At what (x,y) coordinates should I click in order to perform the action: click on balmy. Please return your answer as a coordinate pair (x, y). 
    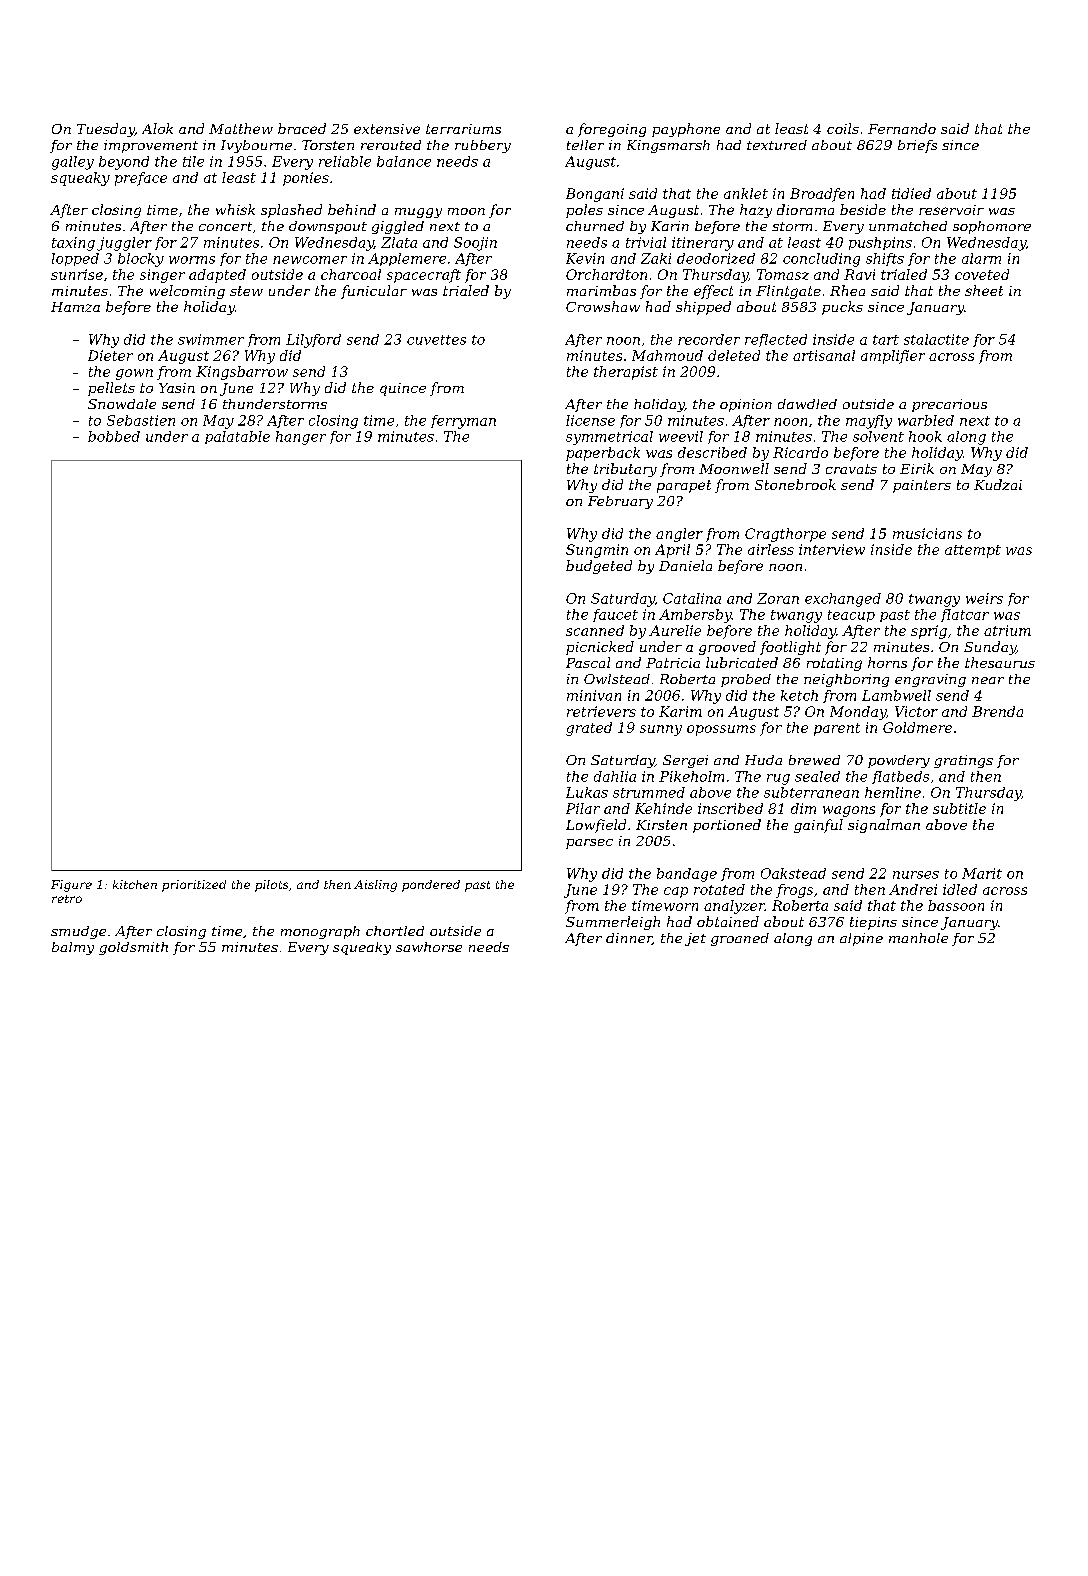
    Looking at the image, I should click on (73, 948).
